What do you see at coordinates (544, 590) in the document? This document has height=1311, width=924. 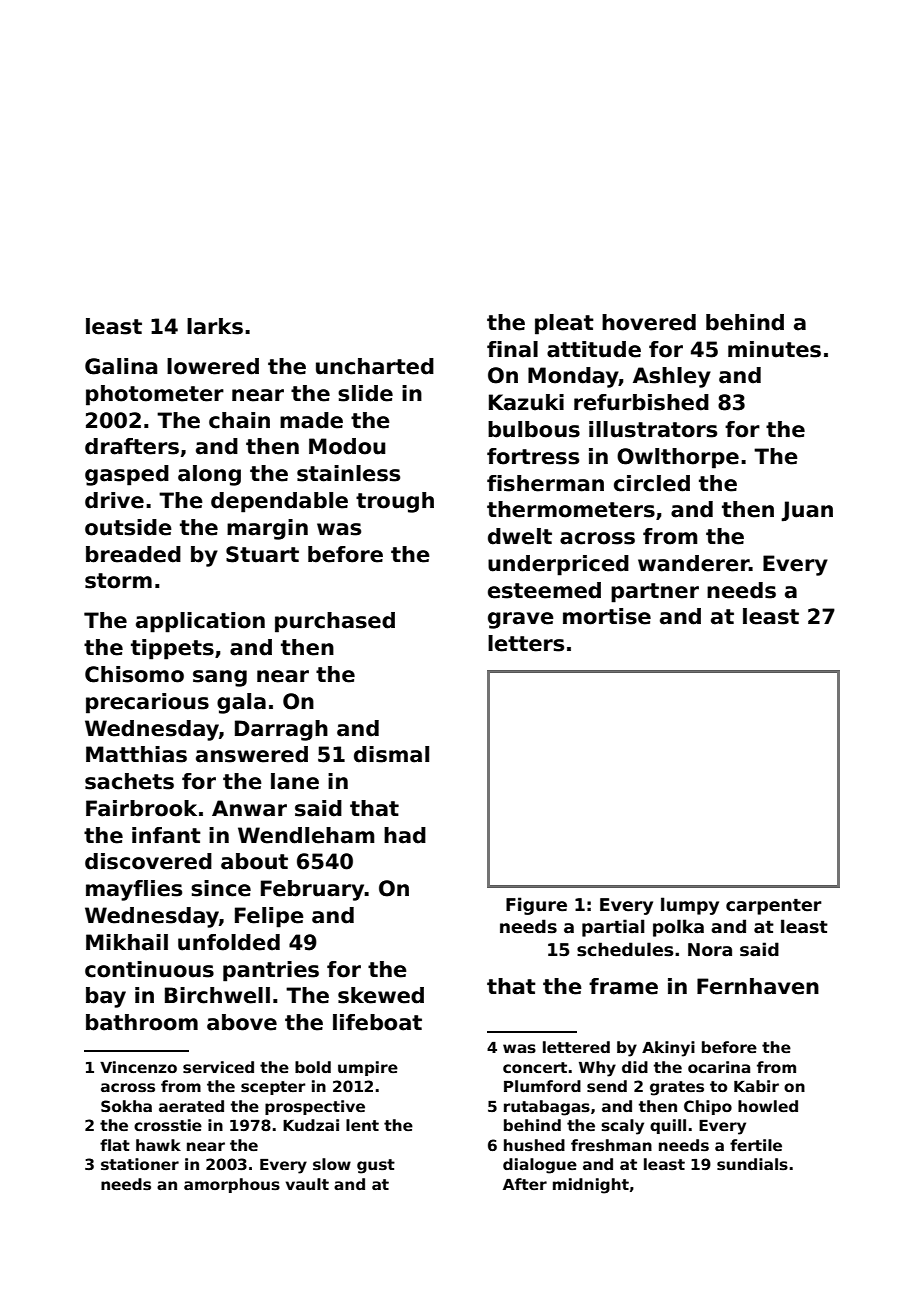 I see `esteemed` at bounding box center [544, 590].
